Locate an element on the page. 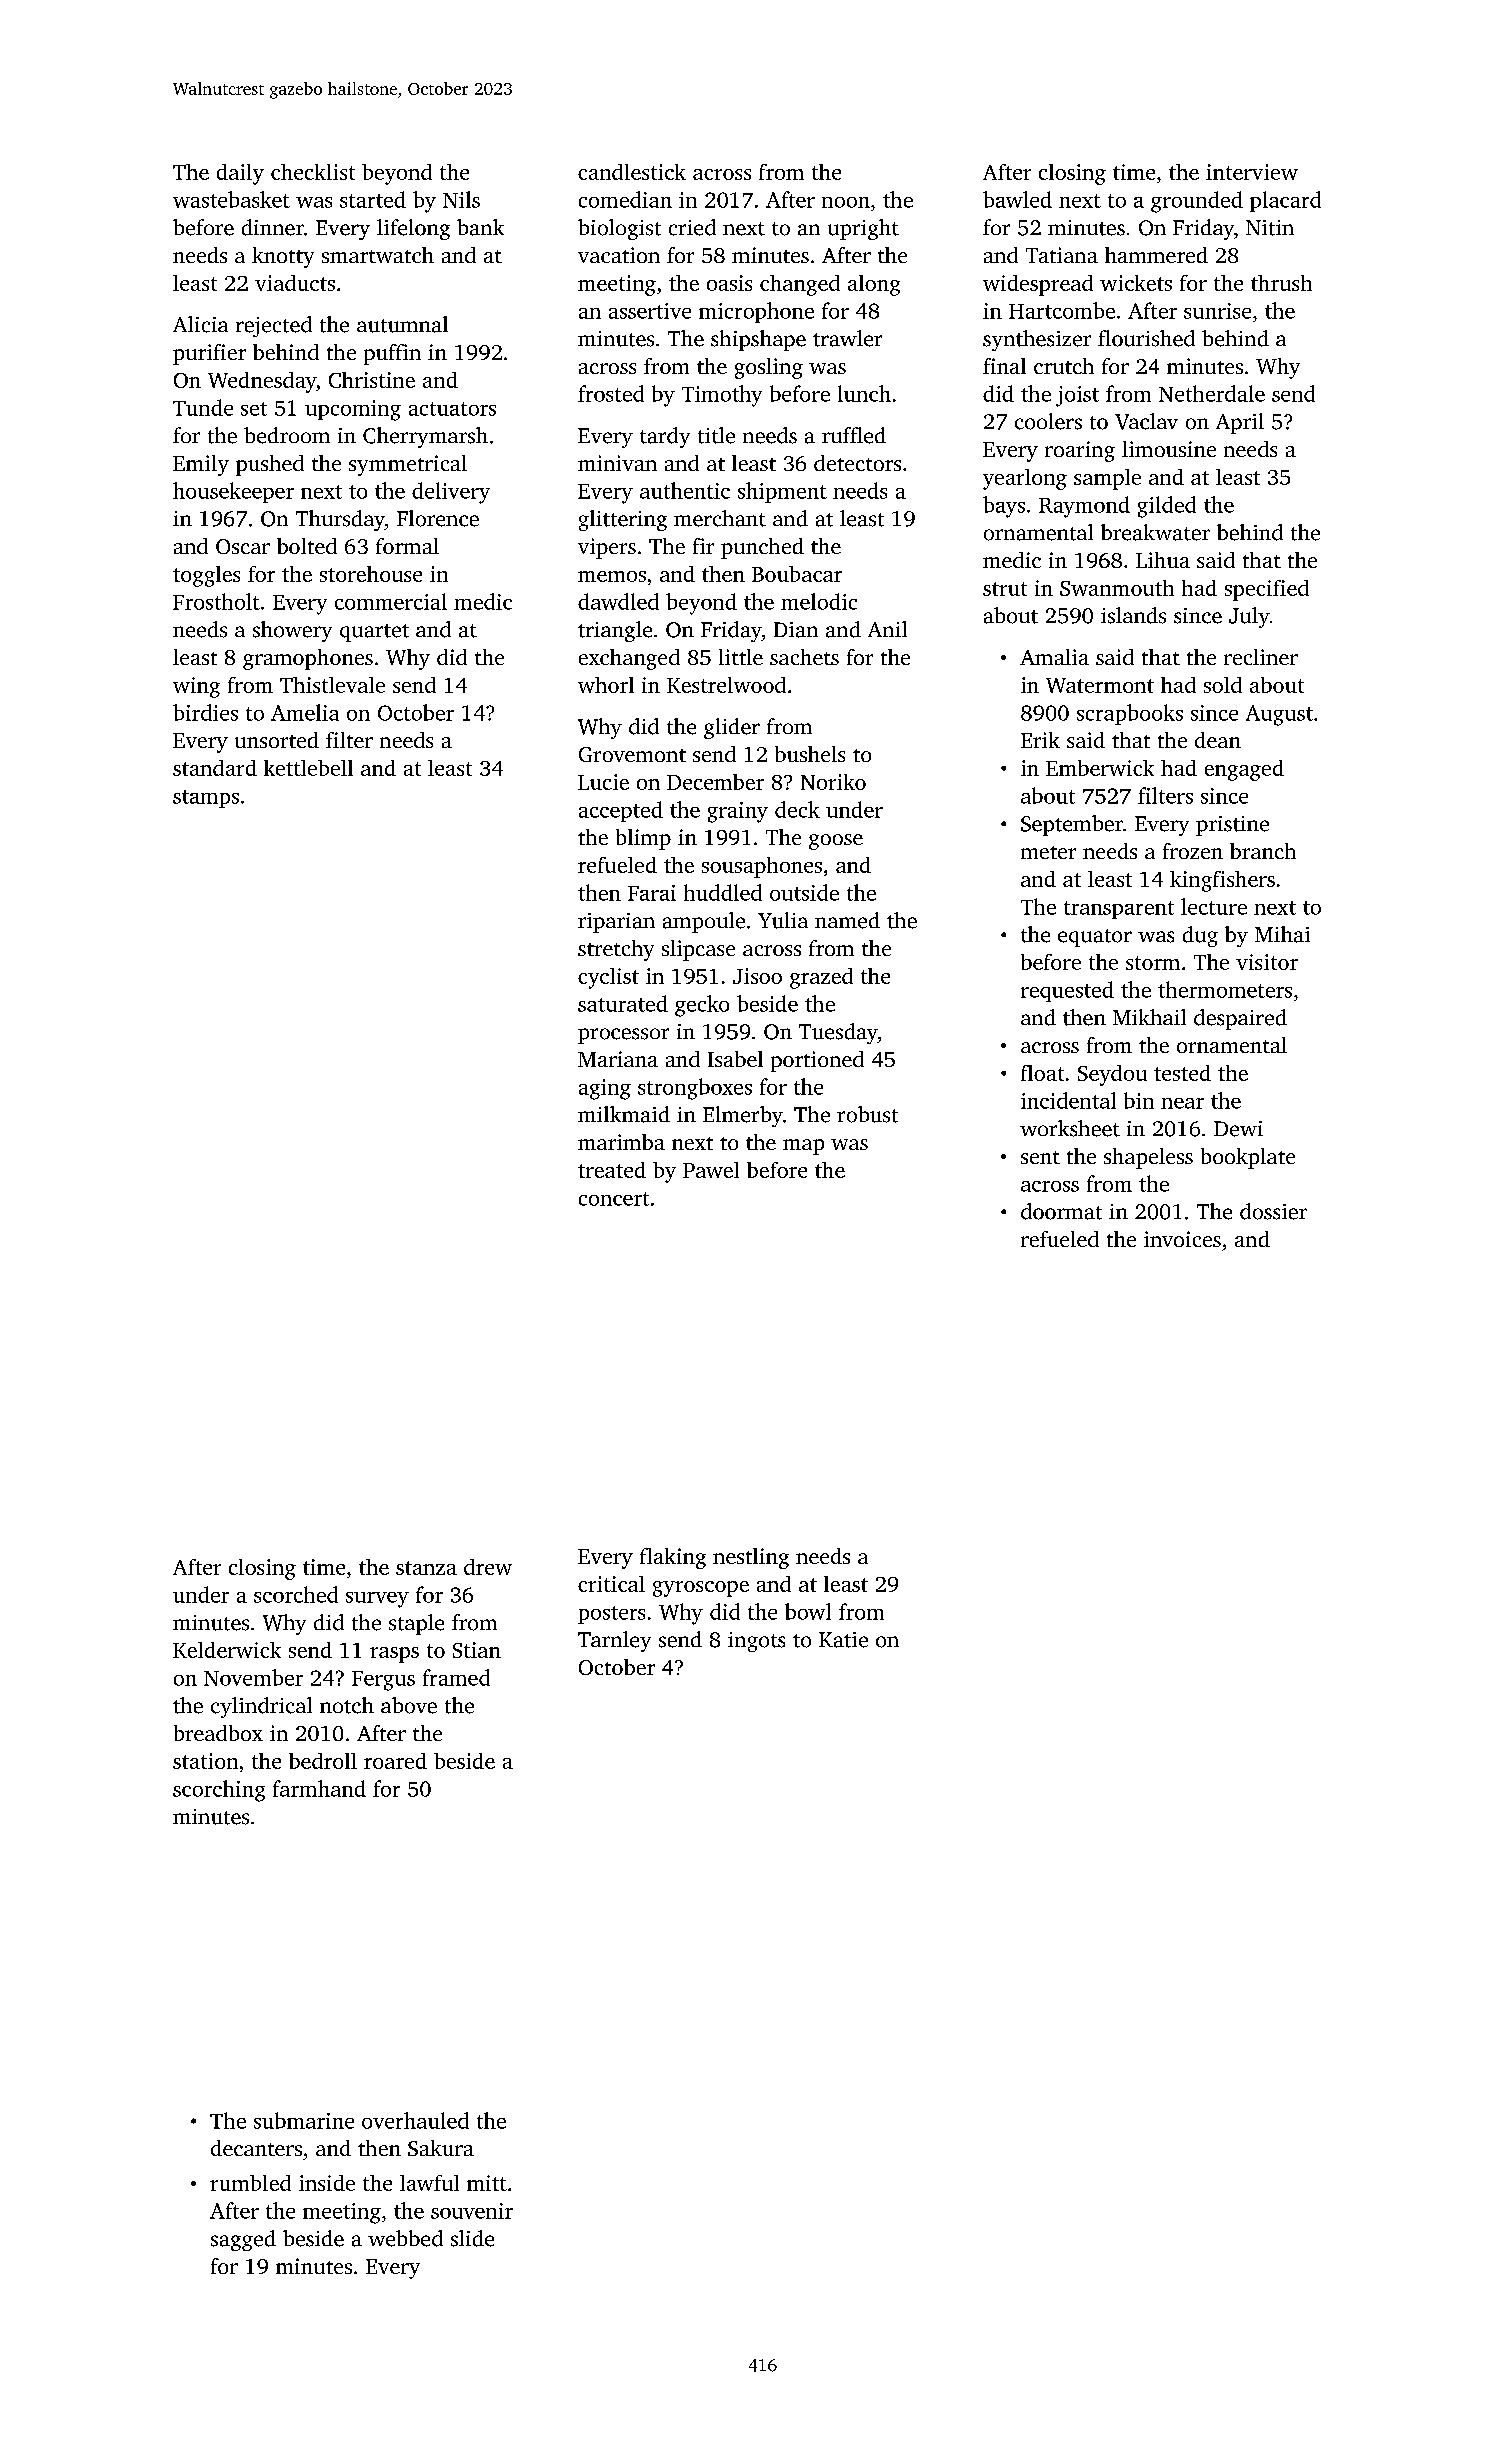 The width and height of the image is (1496, 2464). grounded is located at coordinates (1197, 202).
